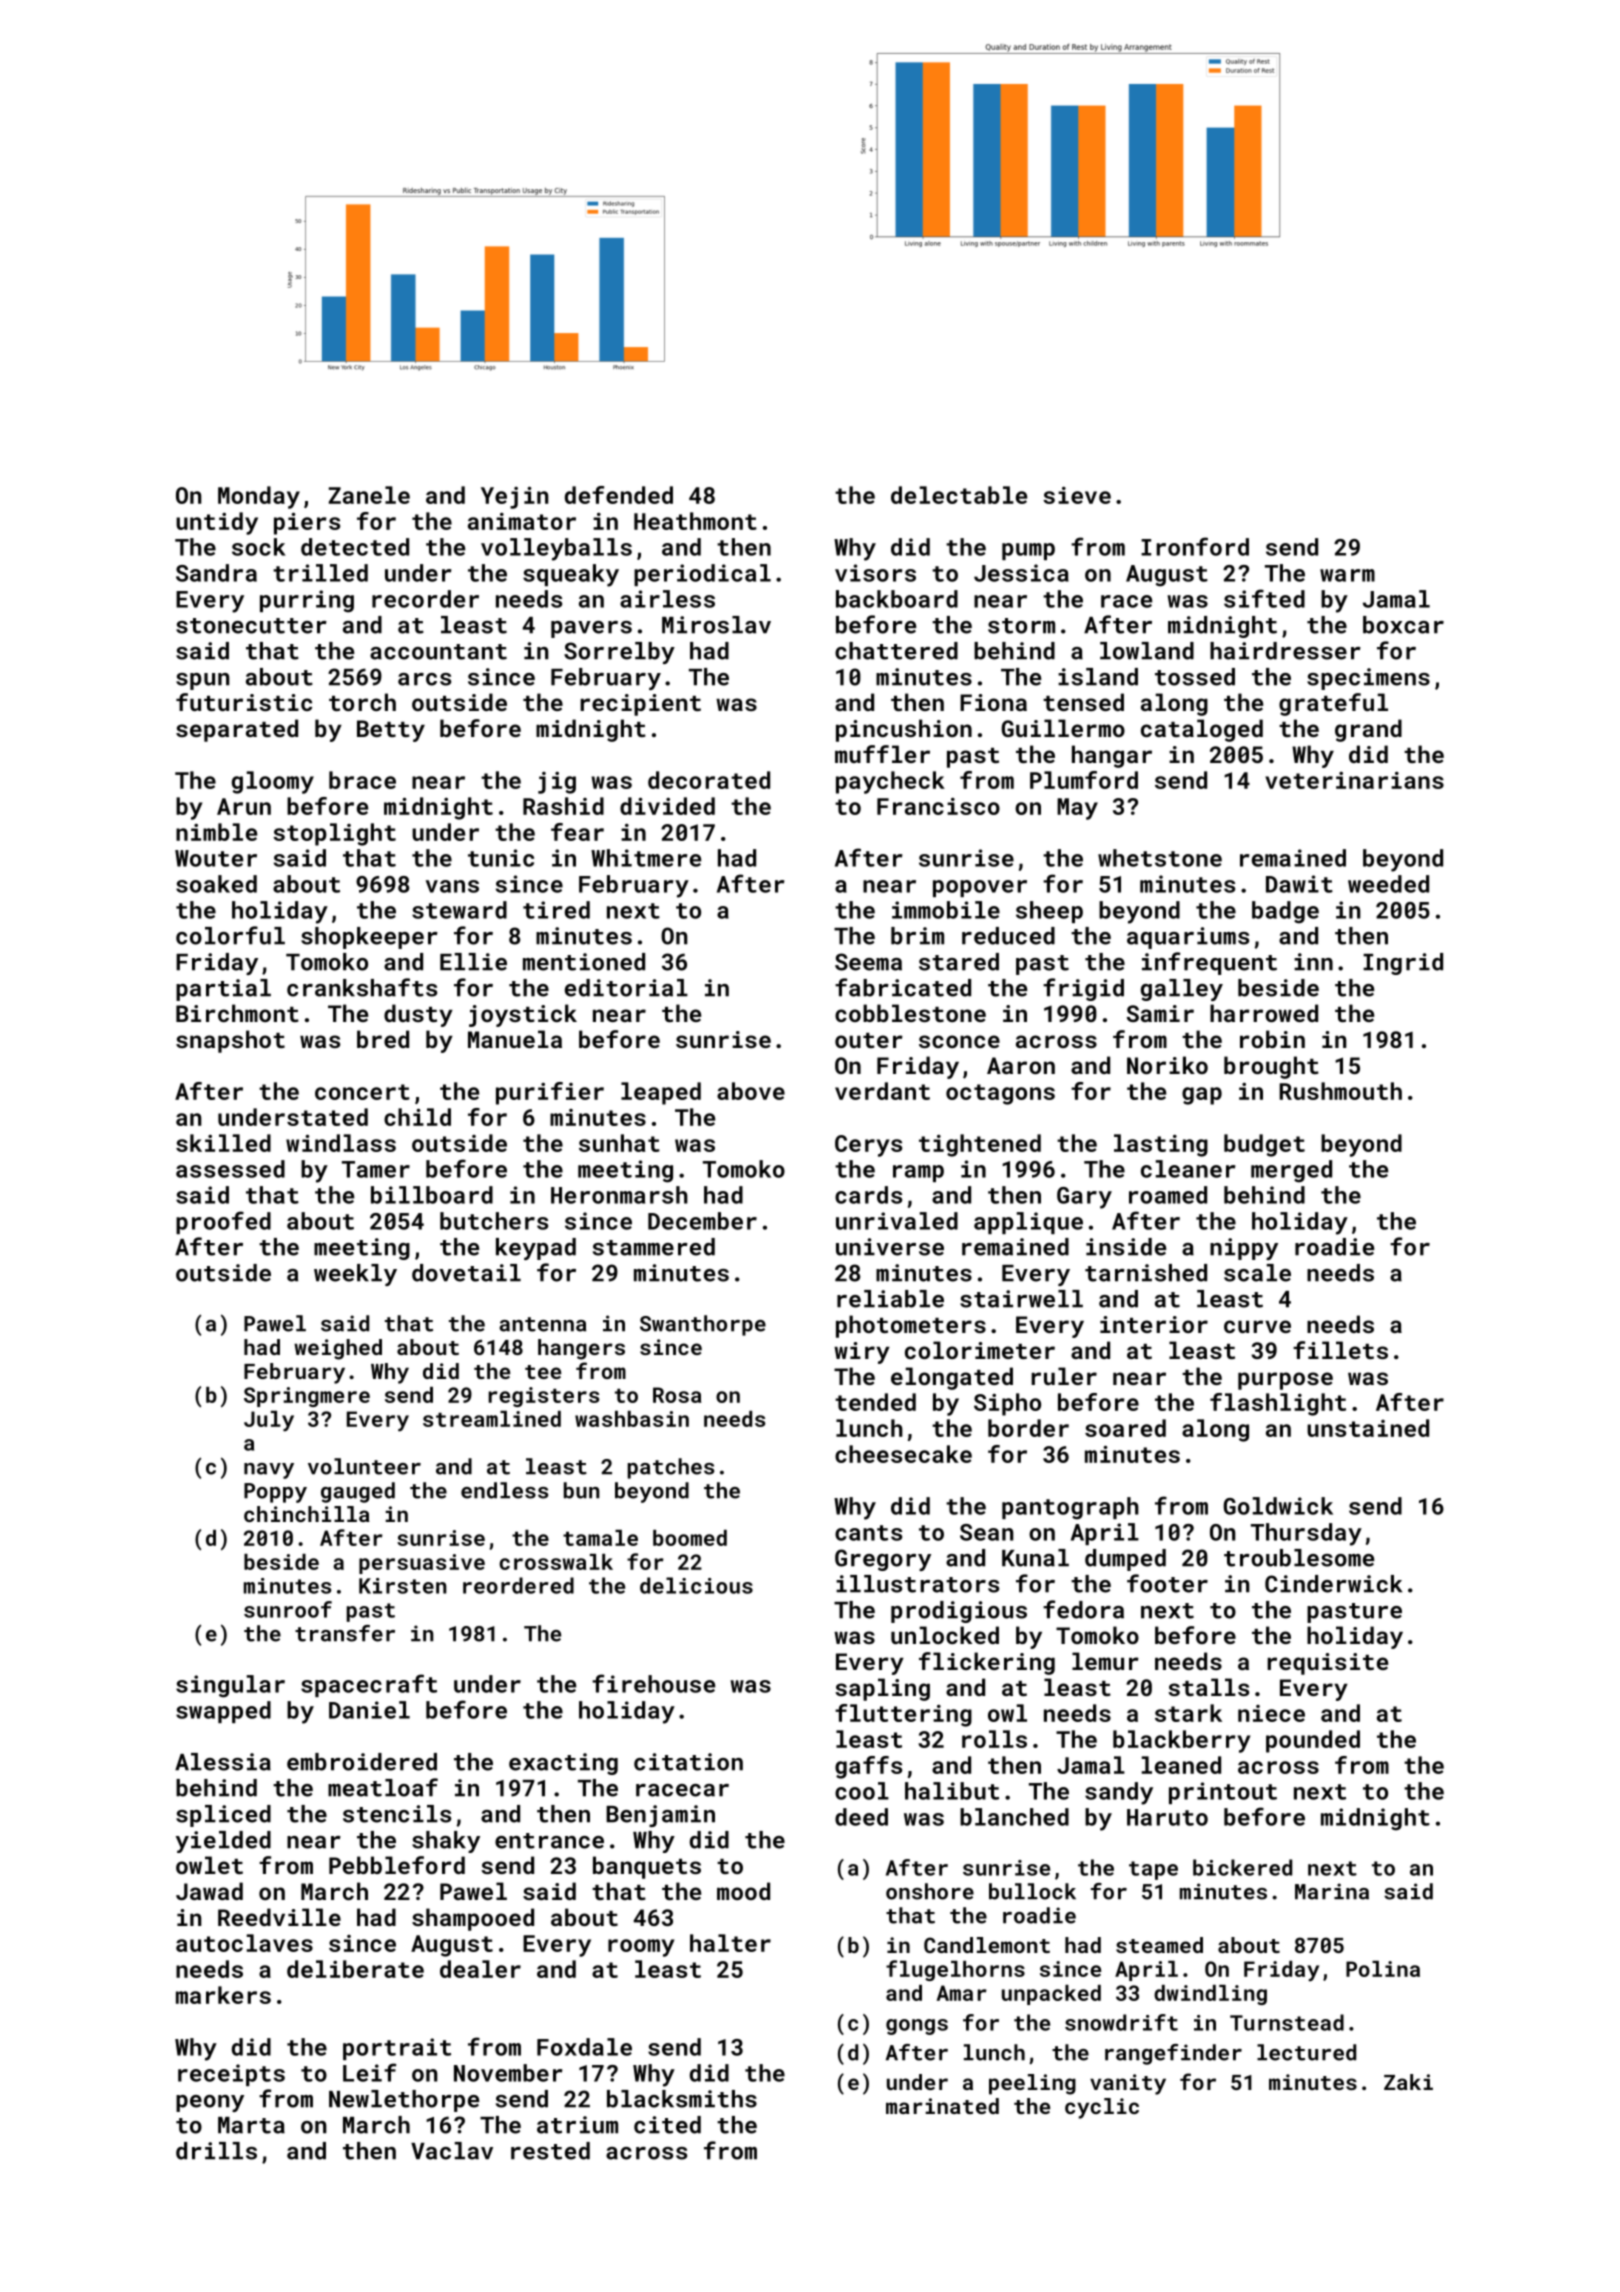  Describe the element at coordinates (959, 495) in the page. I see `delectable` at that location.
